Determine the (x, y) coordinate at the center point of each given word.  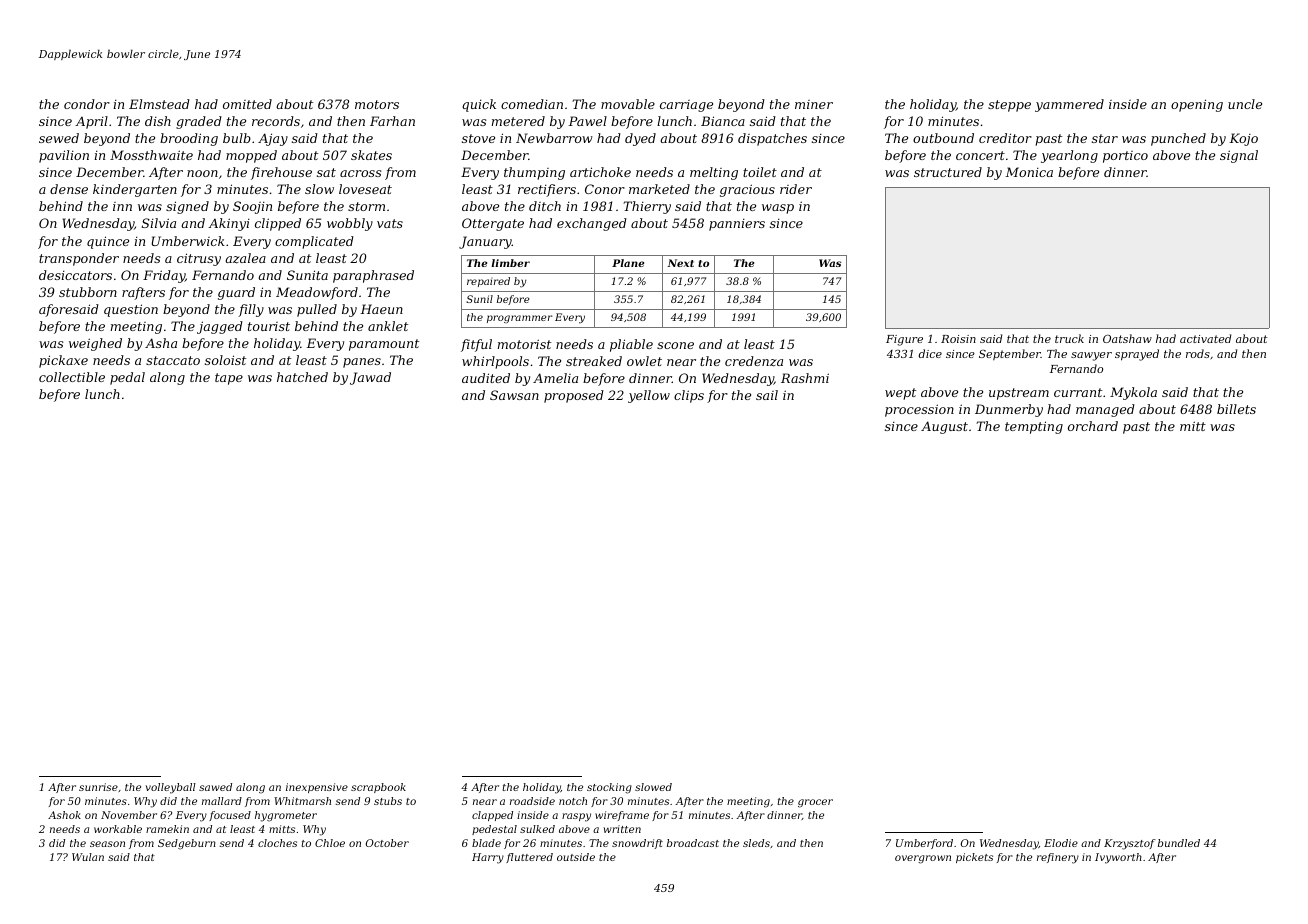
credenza (754, 361)
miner (814, 104)
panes (362, 363)
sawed (215, 787)
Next (680, 263)
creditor (1005, 138)
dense (69, 189)
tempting (1034, 427)
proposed (574, 396)
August (944, 427)
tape (229, 379)
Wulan (88, 857)
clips (689, 396)
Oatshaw (1127, 338)
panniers (737, 225)
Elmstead (159, 104)
